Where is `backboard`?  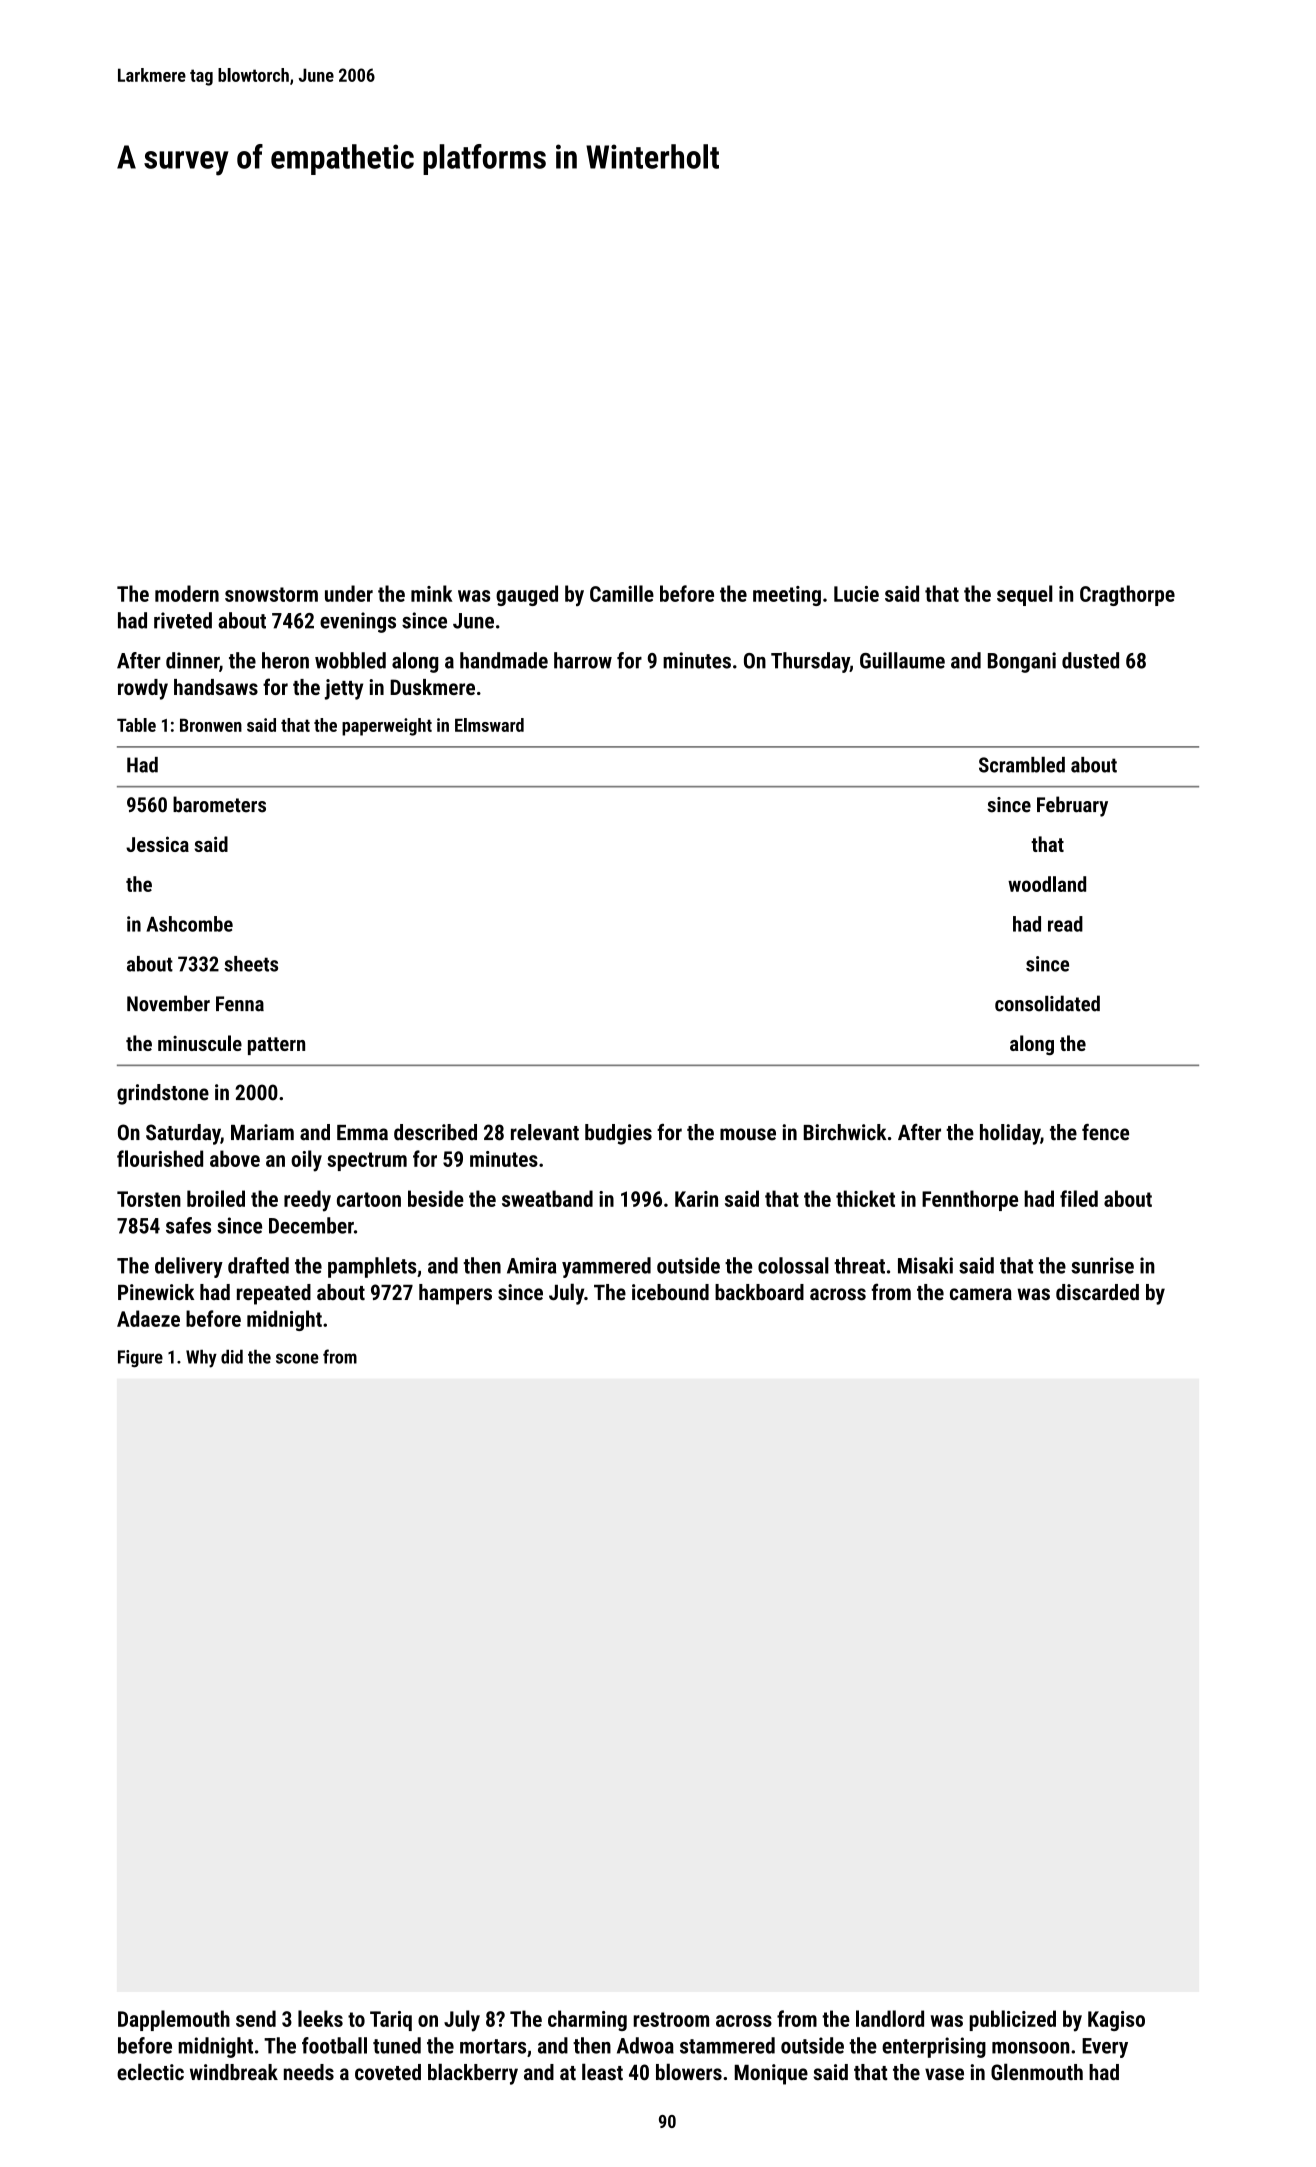 backboard is located at coordinates (759, 1292).
